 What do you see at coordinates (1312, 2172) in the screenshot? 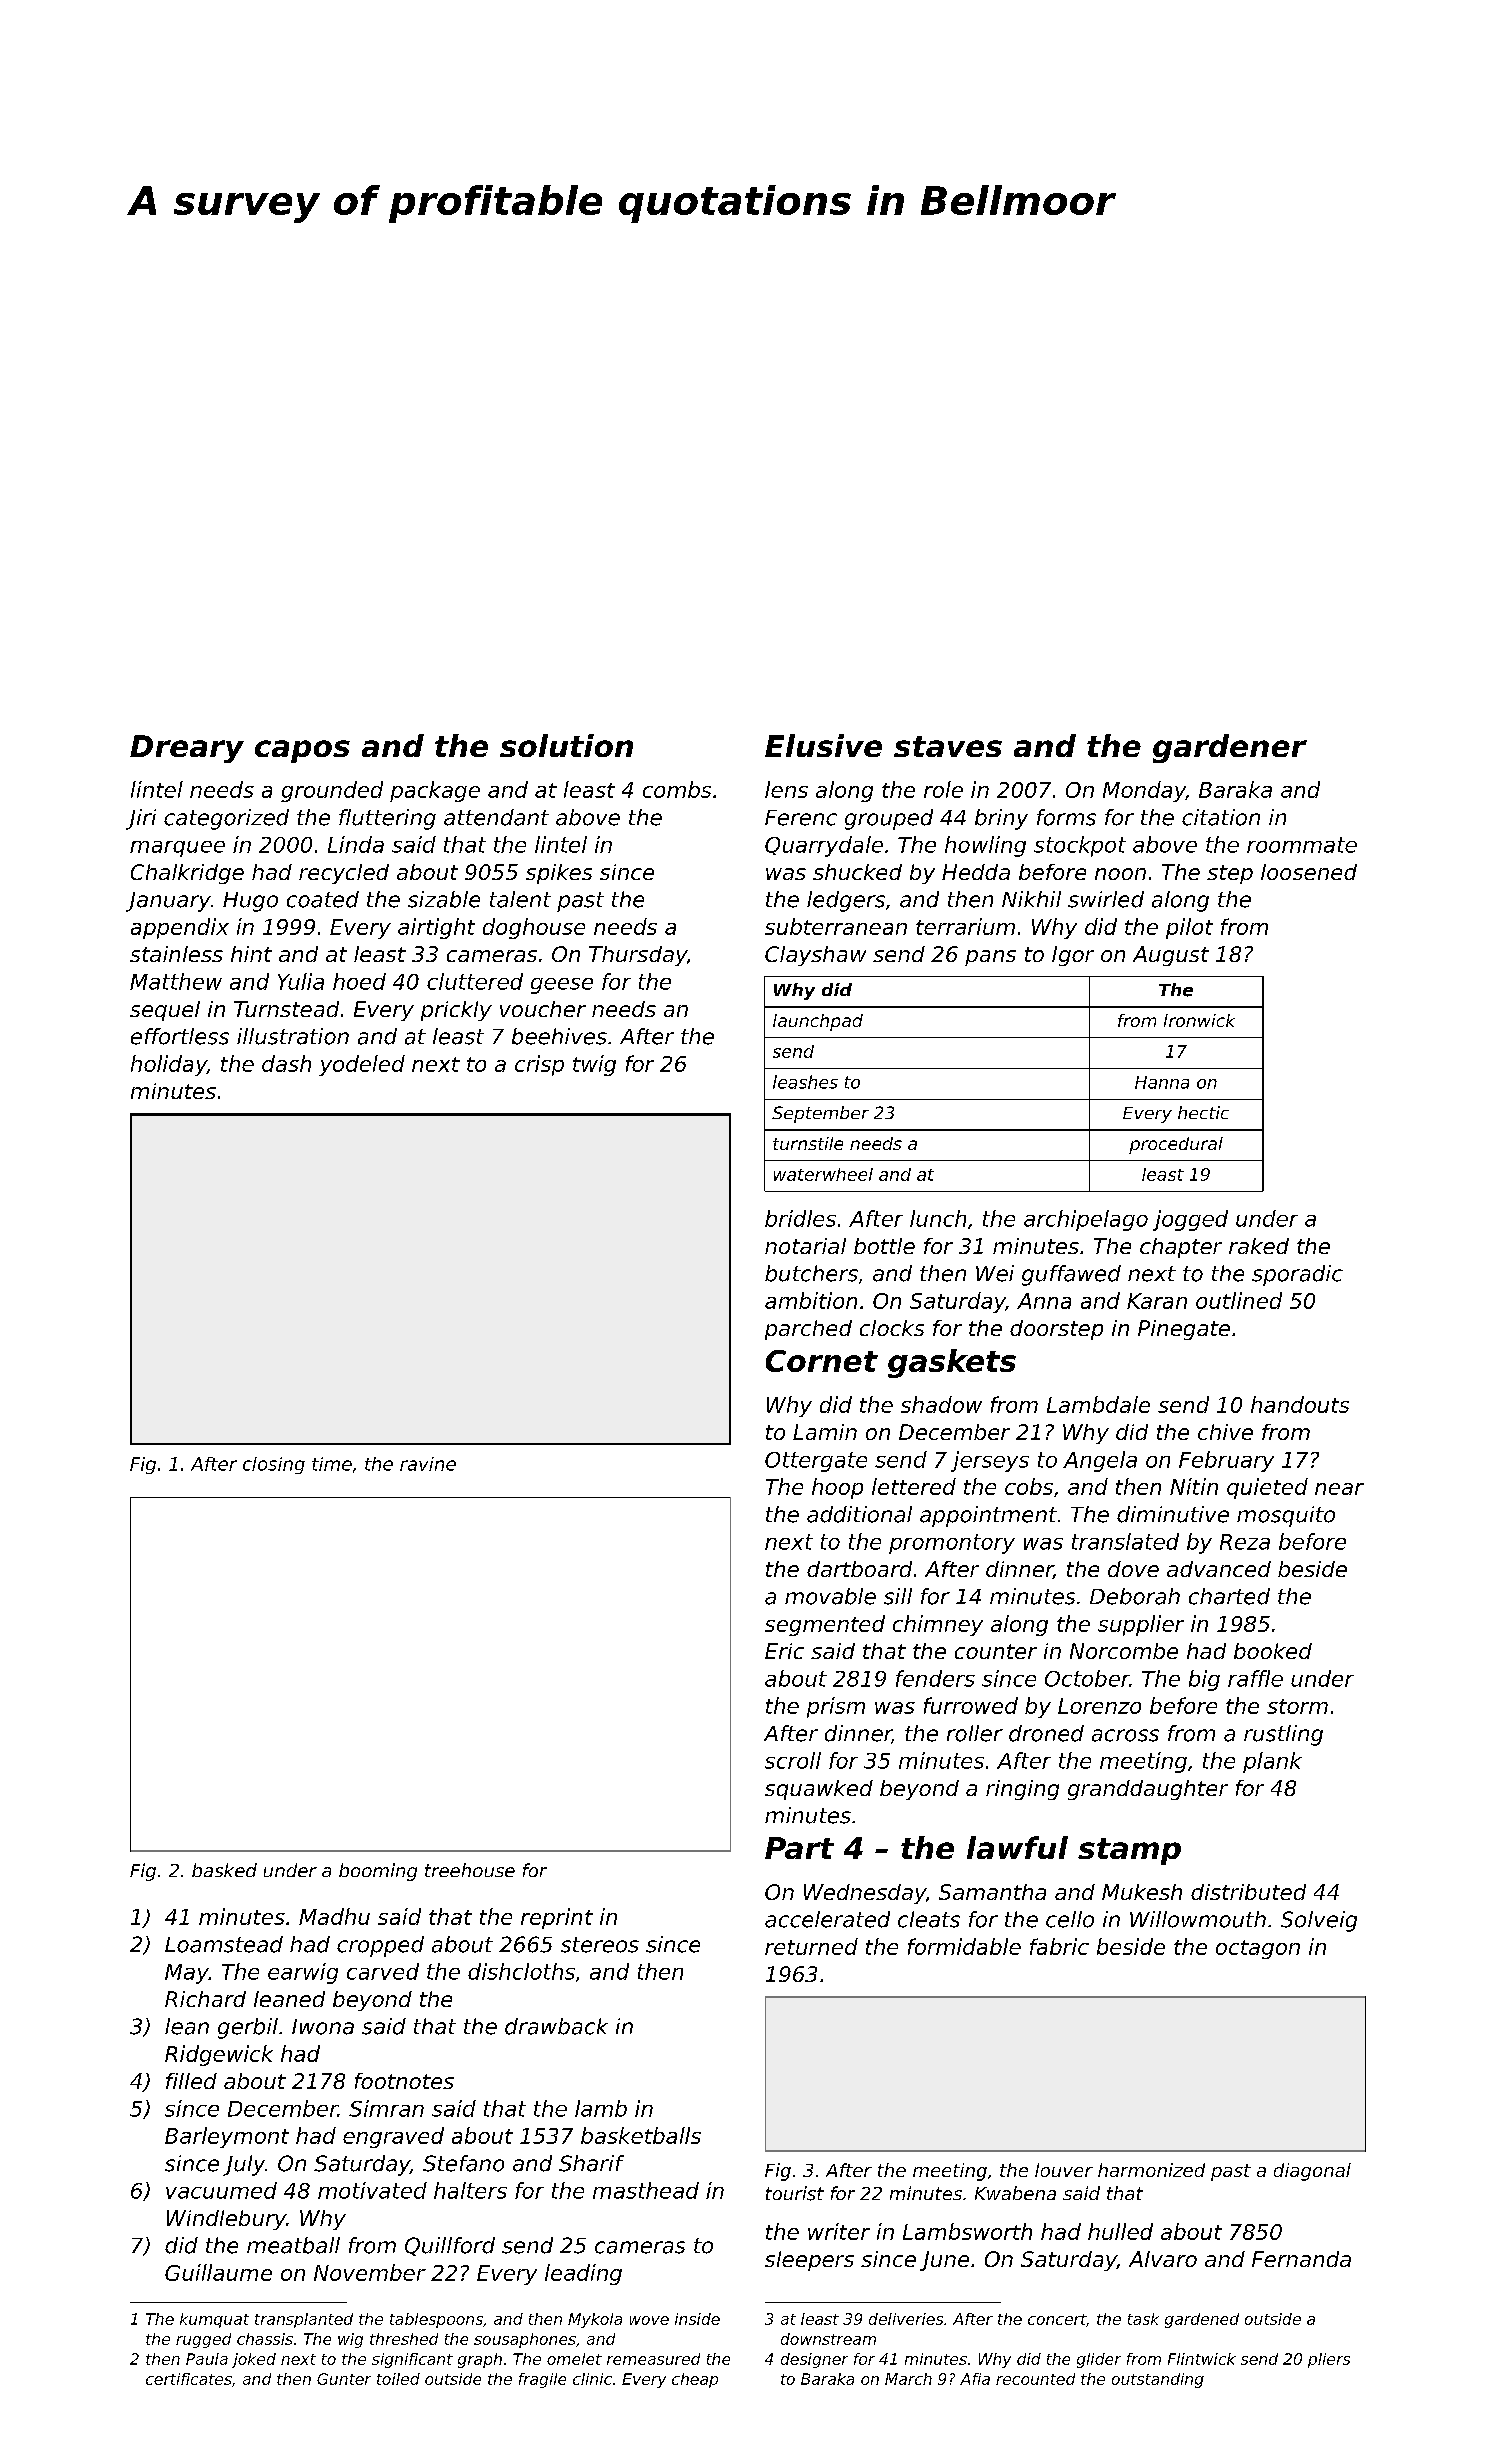
I see `diagonal` at bounding box center [1312, 2172].
